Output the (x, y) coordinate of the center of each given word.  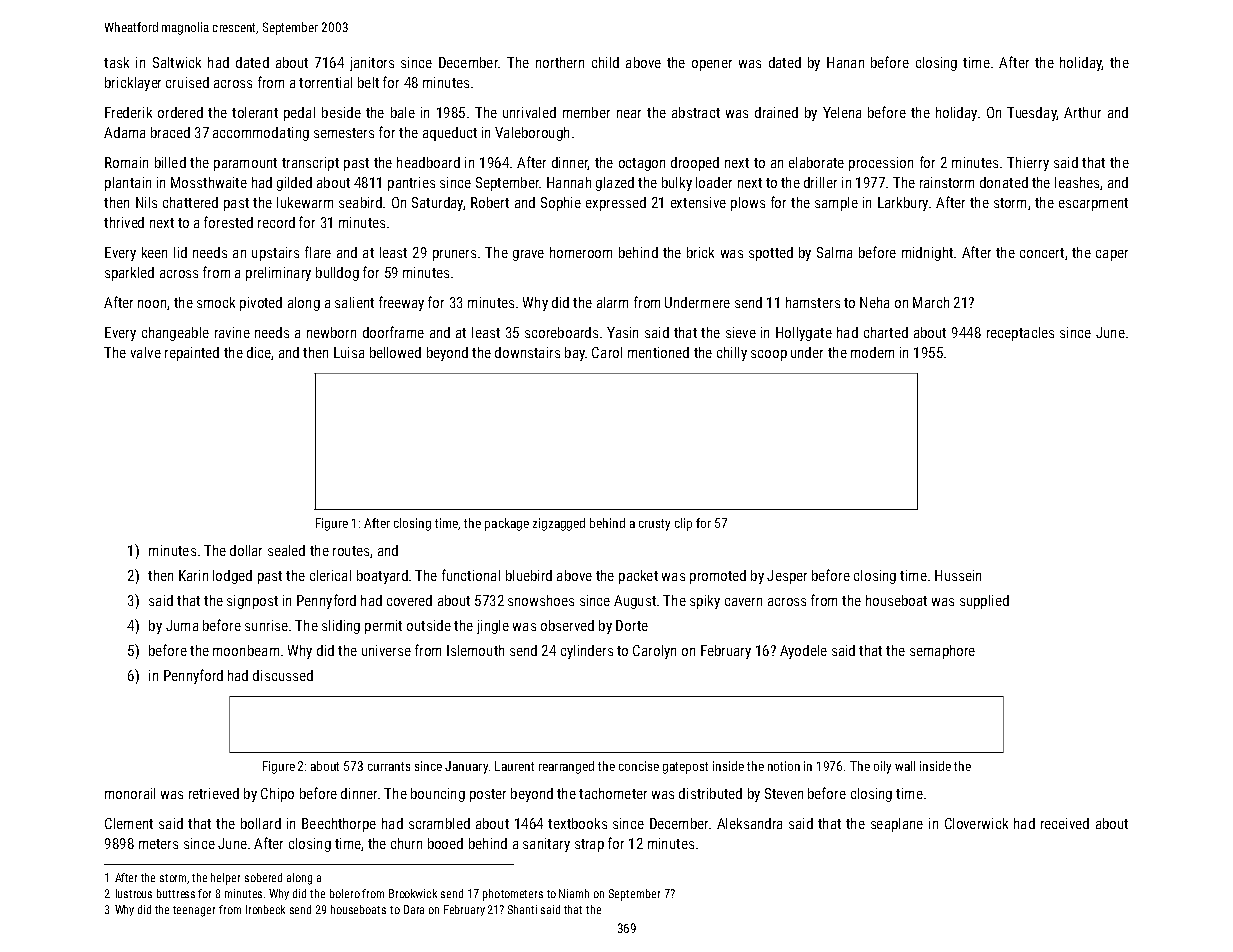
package (507, 524)
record (276, 222)
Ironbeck (265, 909)
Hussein (958, 575)
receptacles (1020, 334)
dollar (246, 550)
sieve (741, 332)
